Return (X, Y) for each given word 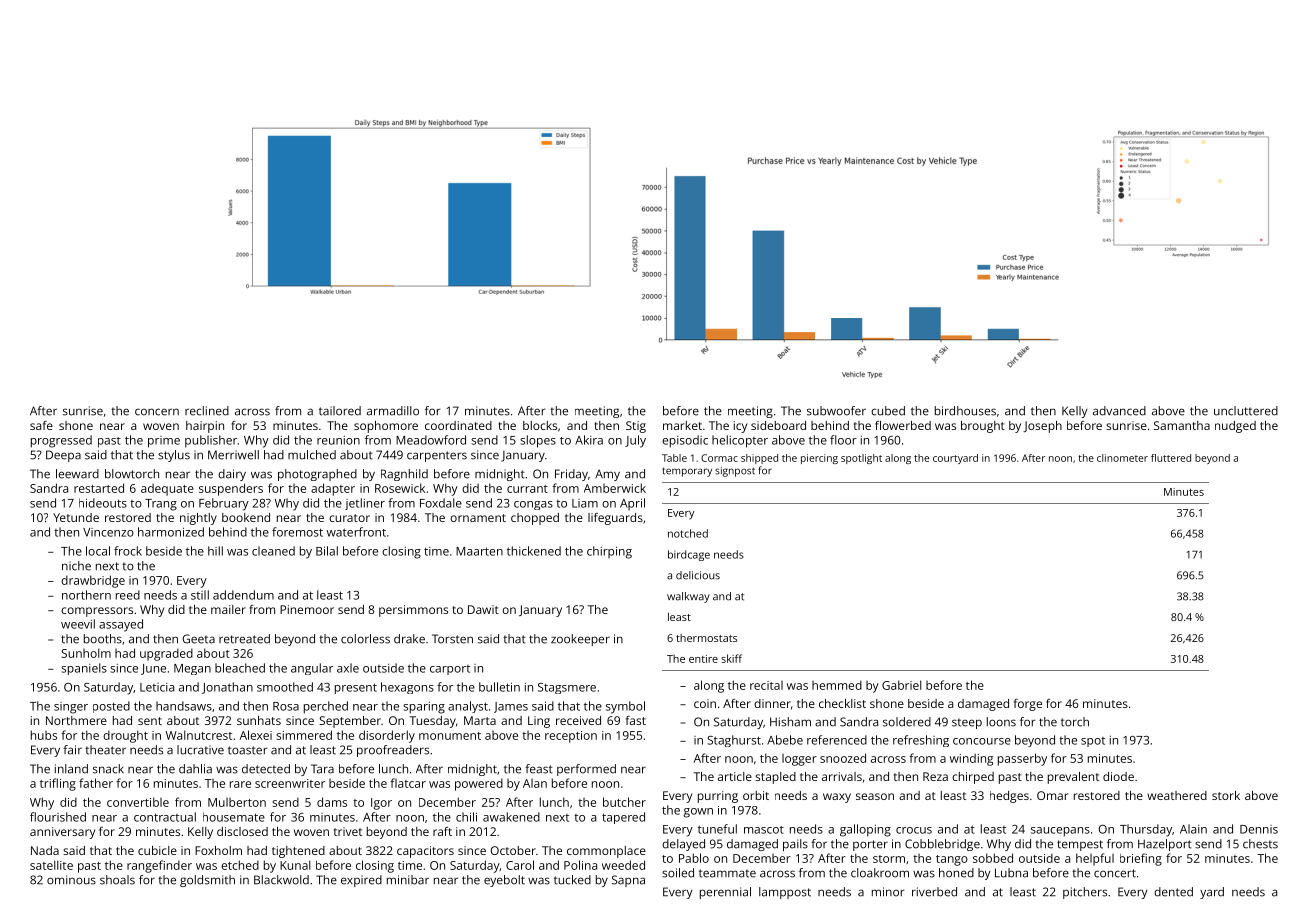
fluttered (1171, 458)
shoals (117, 880)
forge (1028, 705)
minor (888, 892)
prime (164, 442)
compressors (97, 612)
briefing (1141, 859)
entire (703, 659)
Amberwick (615, 488)
